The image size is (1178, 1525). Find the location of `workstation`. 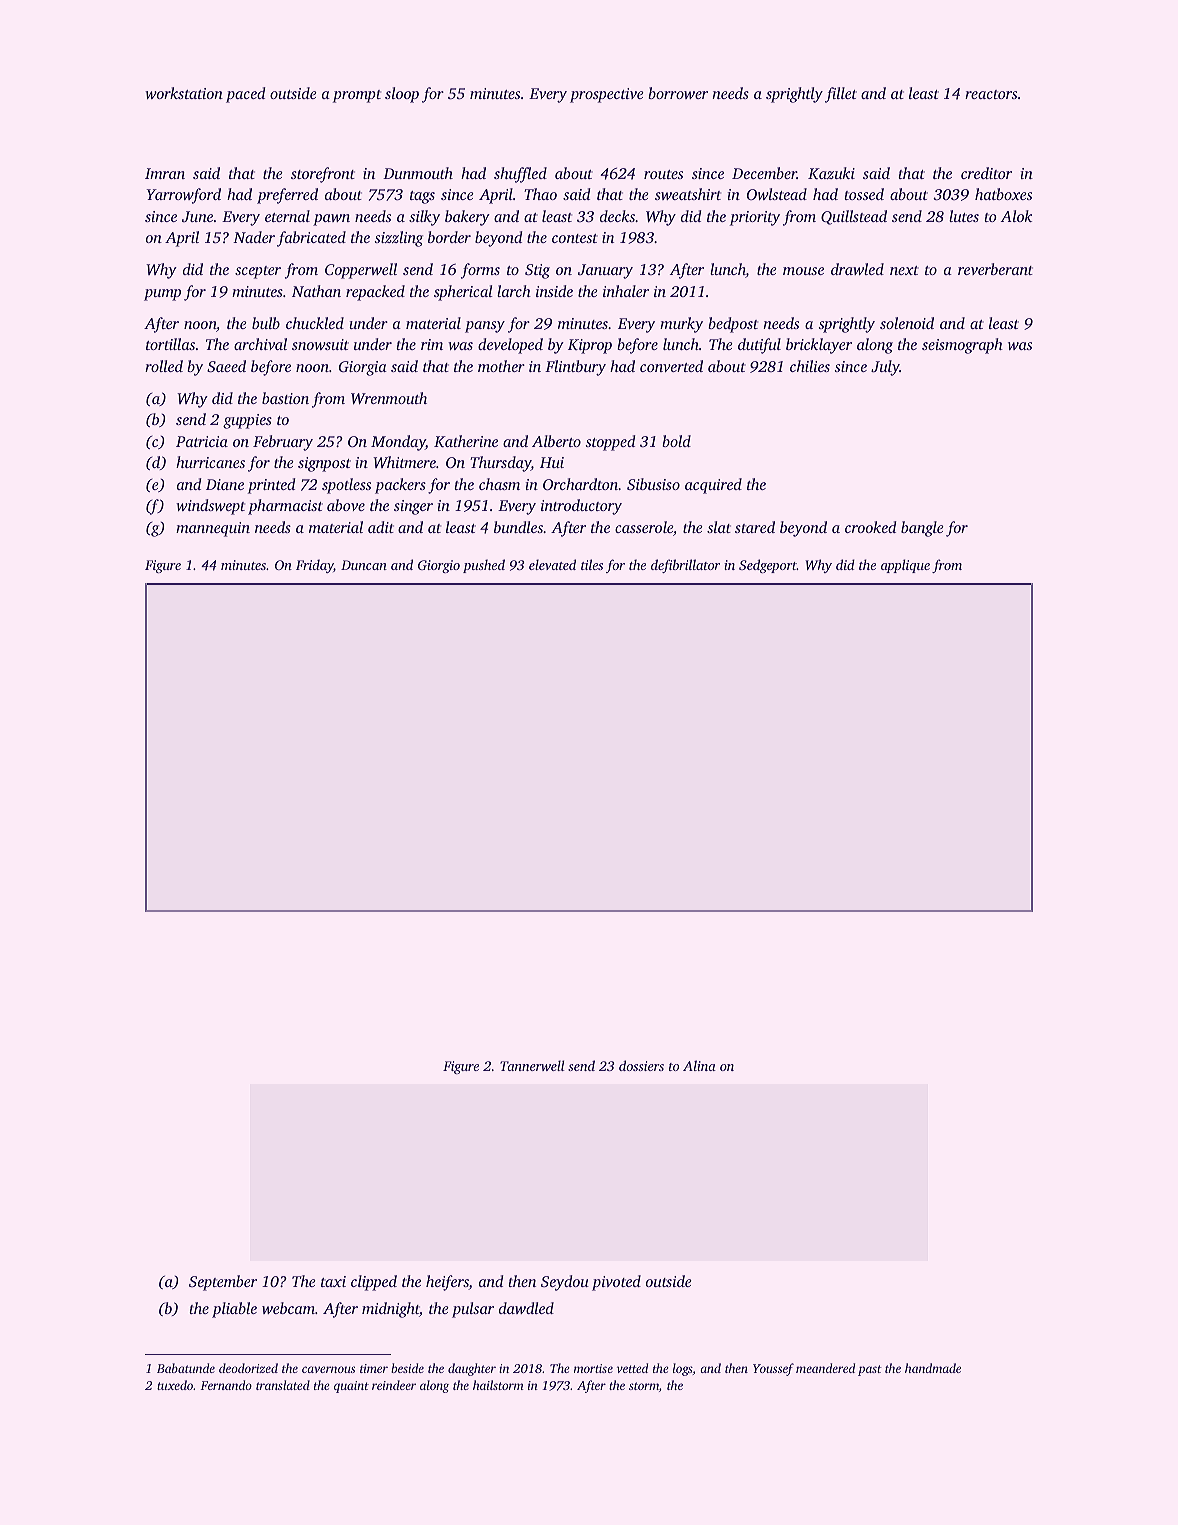

workstation is located at coordinates (184, 93).
